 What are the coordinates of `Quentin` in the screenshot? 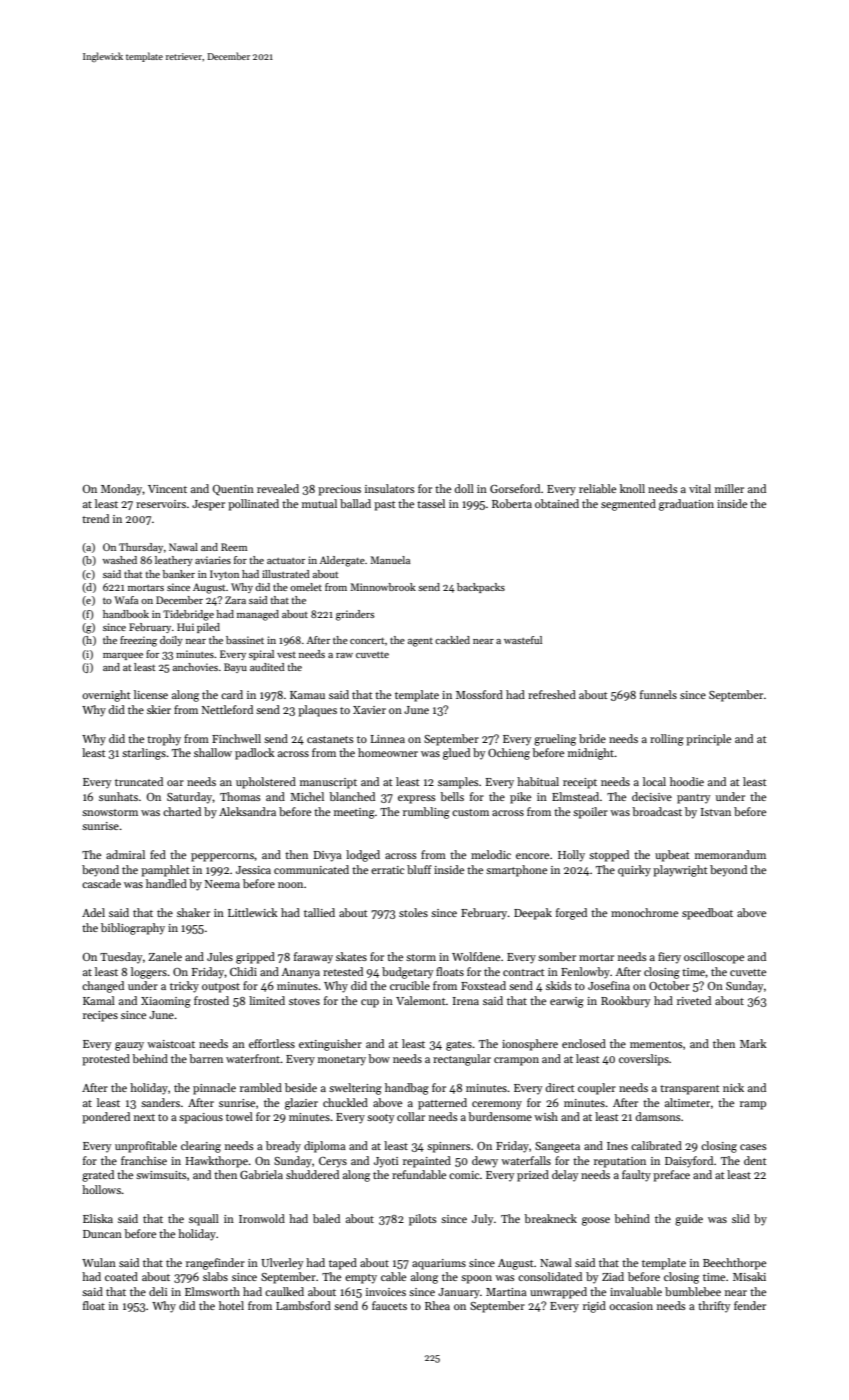 It's located at (233, 490).
